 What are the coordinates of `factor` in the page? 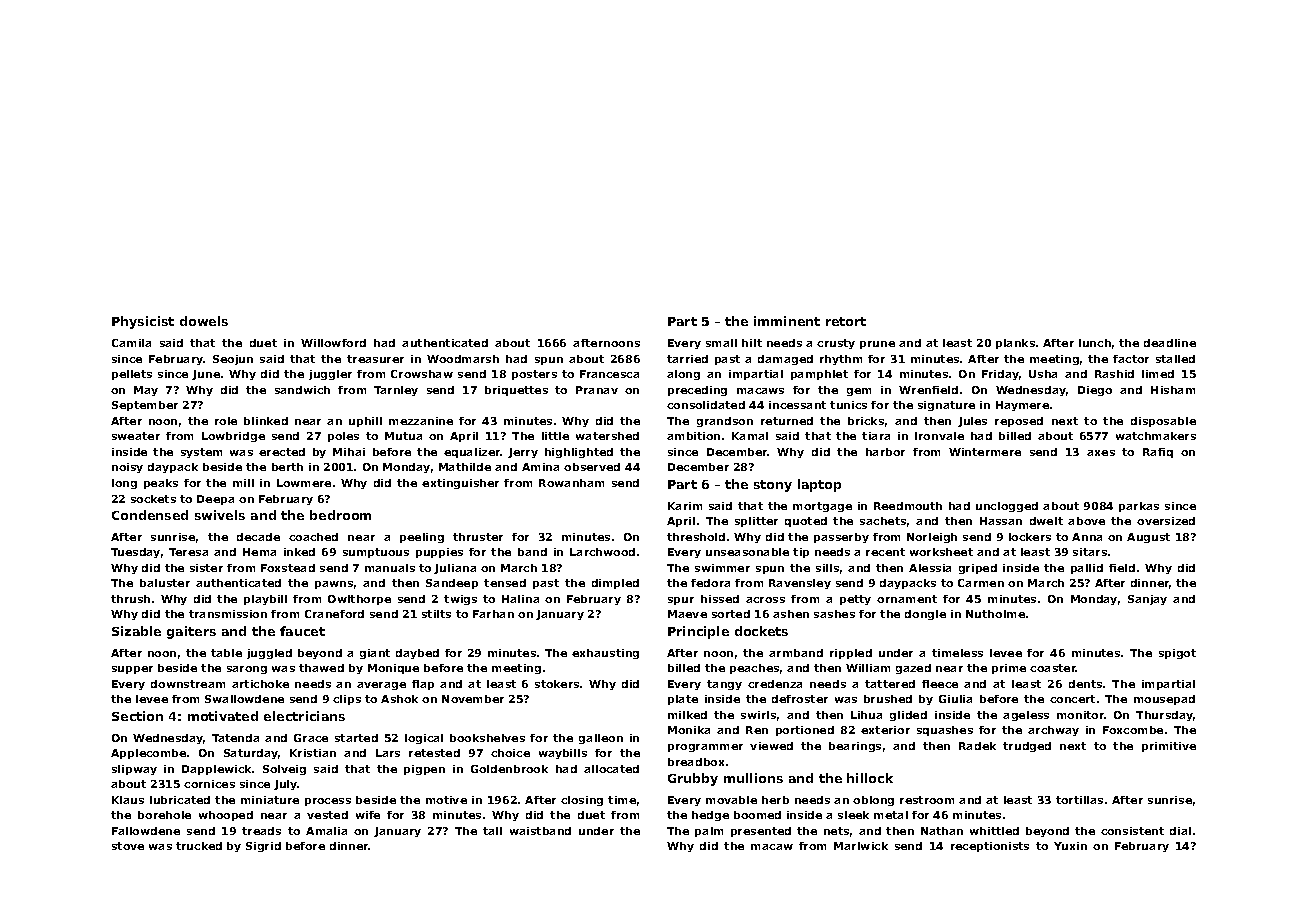 It's located at (1131, 359).
